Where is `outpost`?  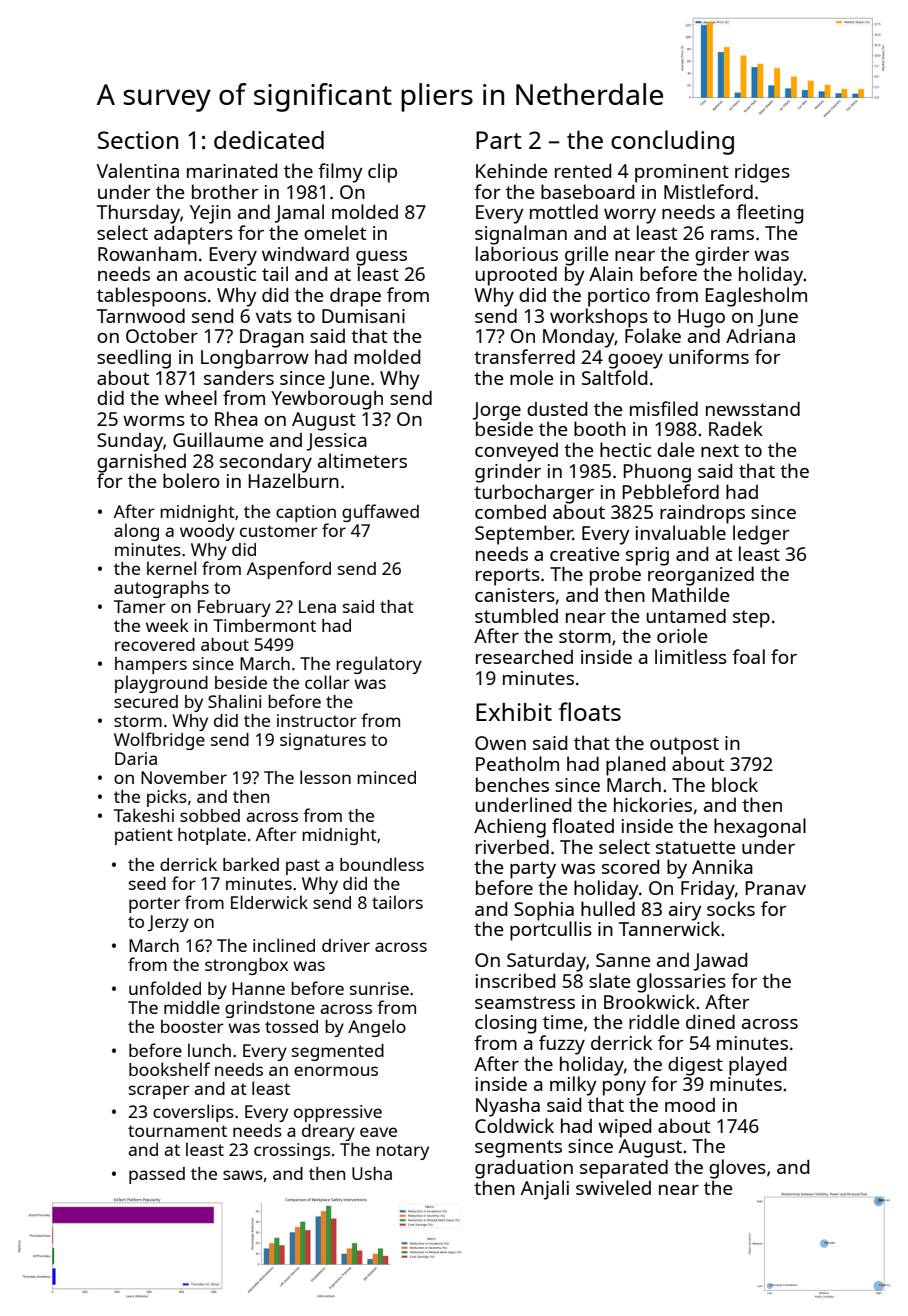 outpost is located at coordinates (684, 746).
